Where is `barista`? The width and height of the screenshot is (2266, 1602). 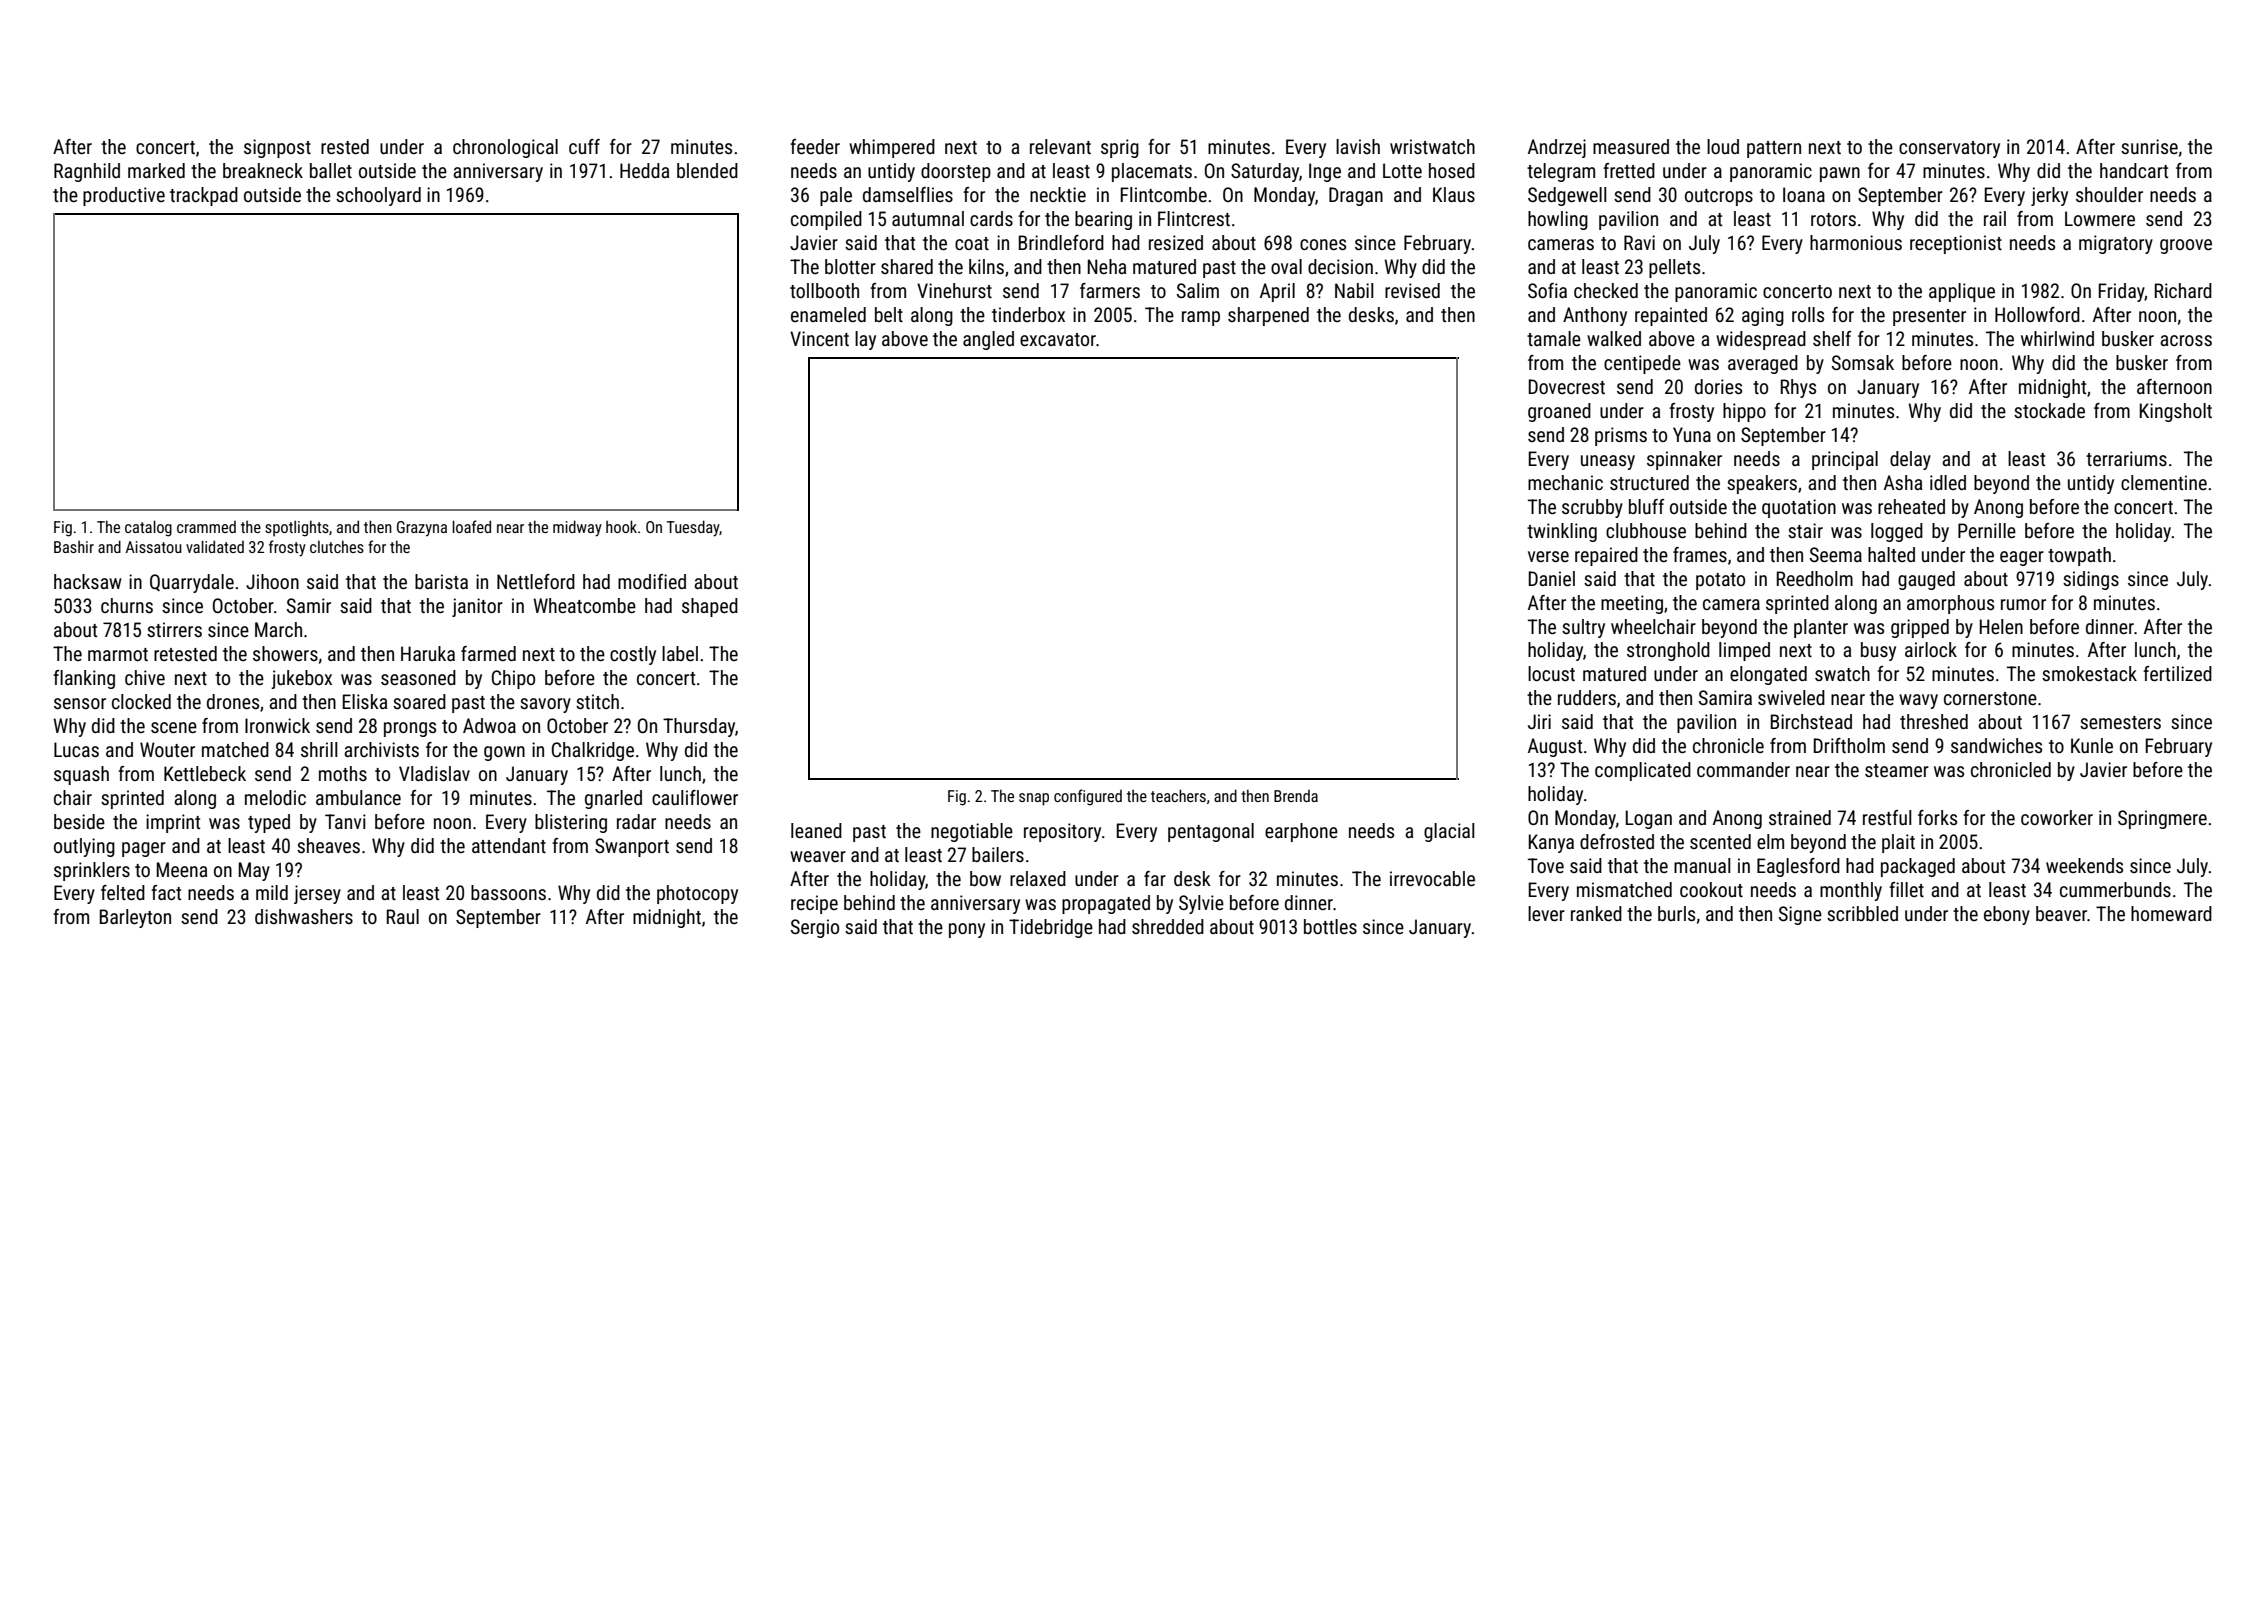
barista is located at coordinates (441, 581).
